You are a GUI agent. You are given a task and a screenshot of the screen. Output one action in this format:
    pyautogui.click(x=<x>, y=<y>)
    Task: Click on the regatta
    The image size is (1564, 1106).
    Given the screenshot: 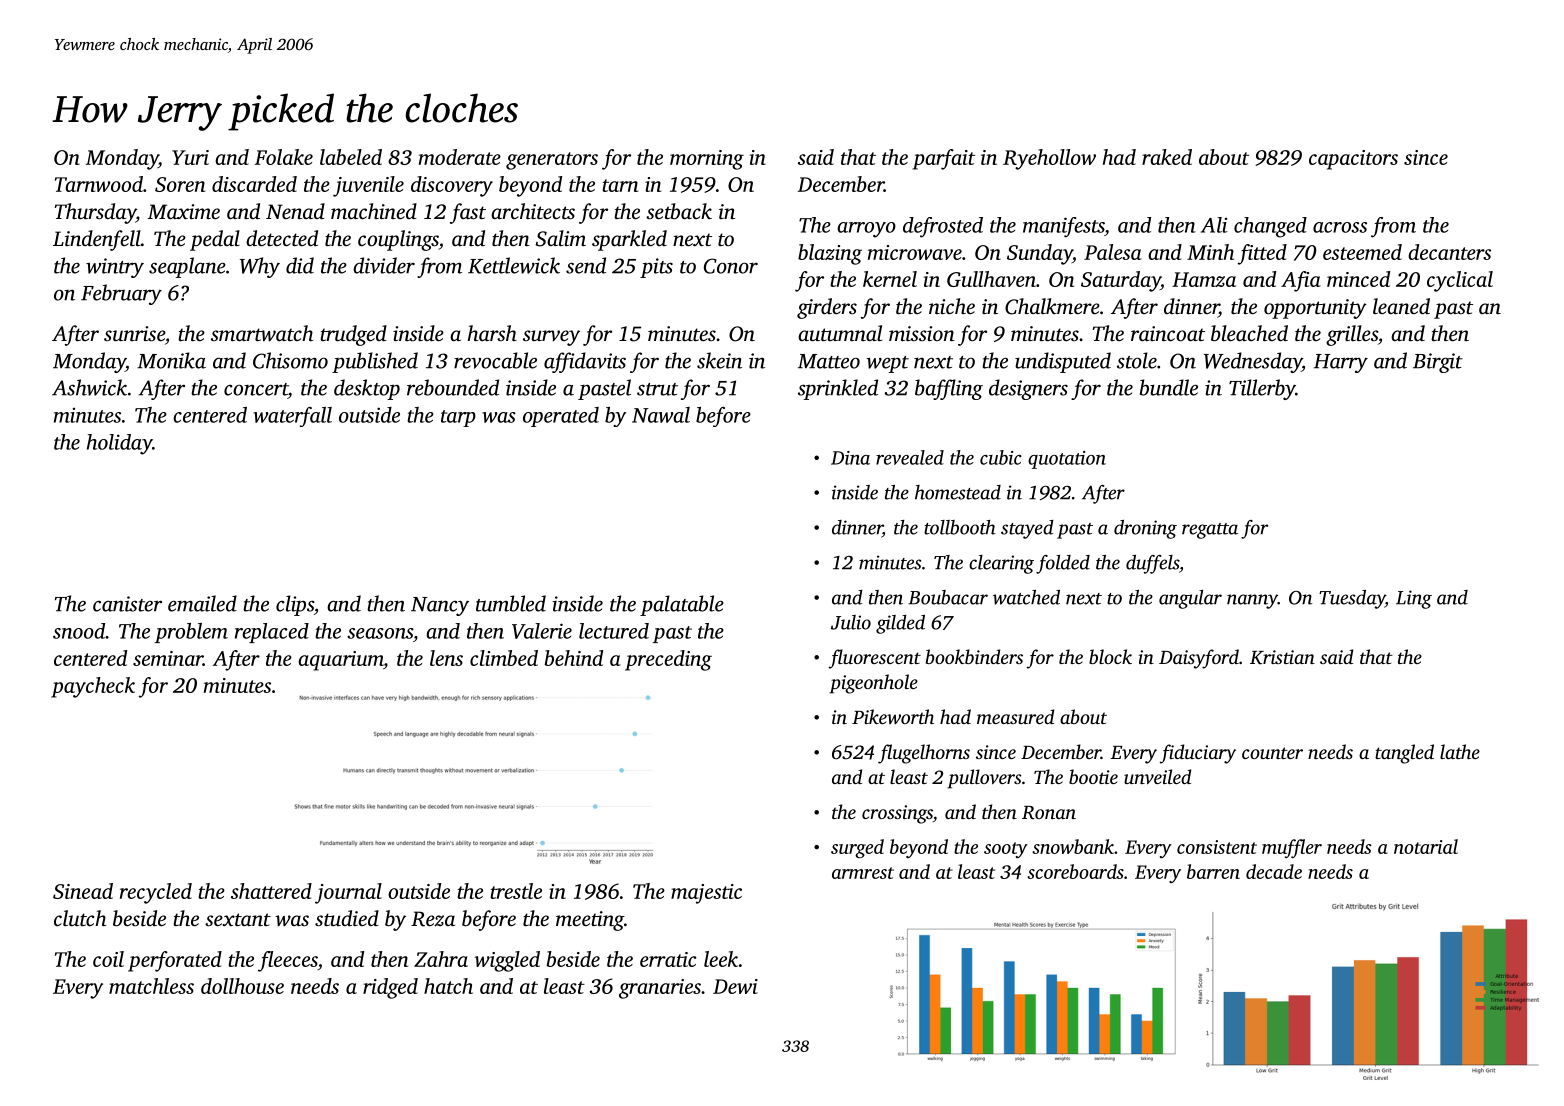 What is the action you would take?
    pyautogui.click(x=1210, y=531)
